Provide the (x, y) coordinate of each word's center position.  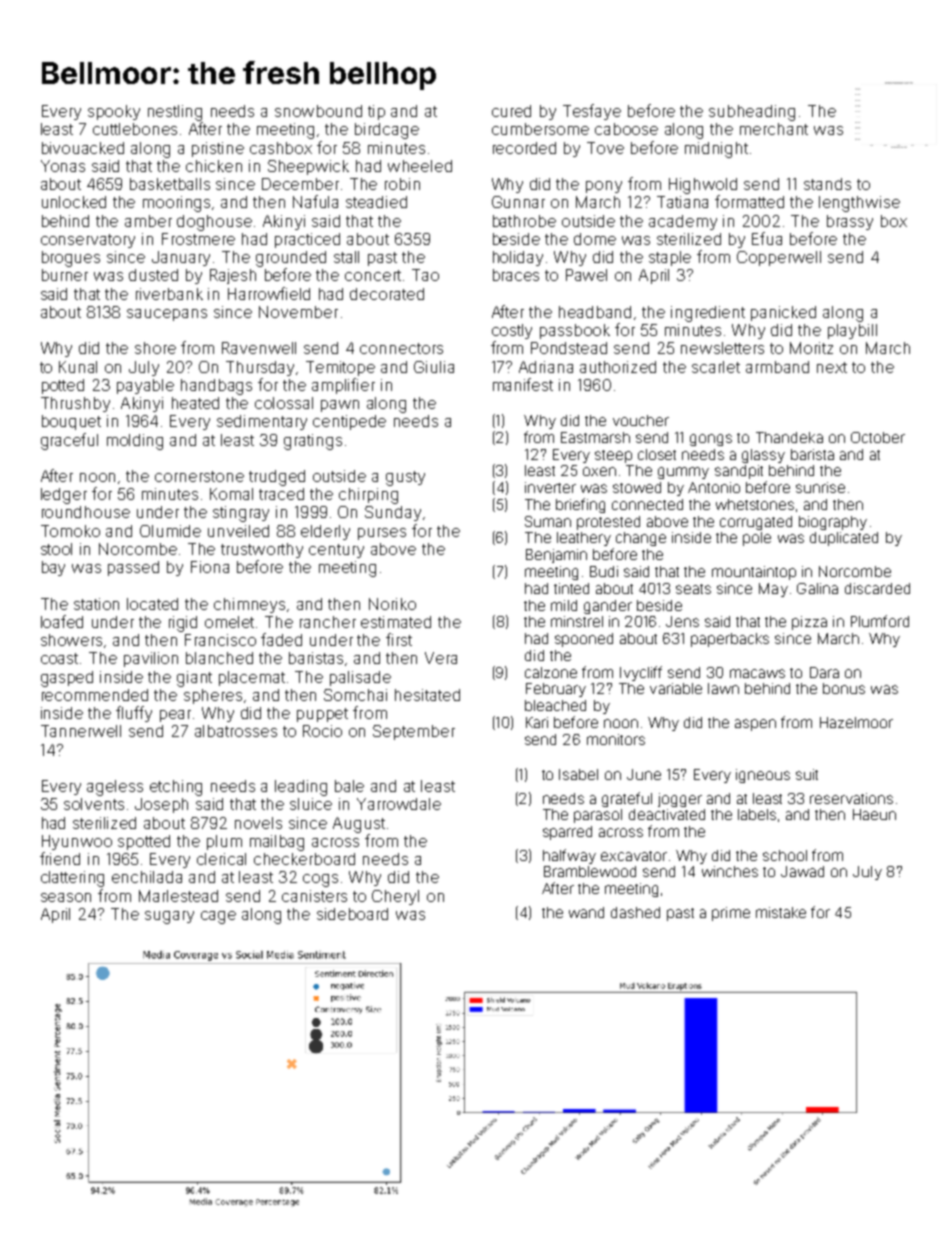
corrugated (756, 523)
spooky (114, 112)
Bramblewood (590, 871)
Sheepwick (308, 167)
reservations (851, 798)
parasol (598, 816)
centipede (349, 422)
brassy (850, 222)
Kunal (78, 367)
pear (175, 716)
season (66, 897)
